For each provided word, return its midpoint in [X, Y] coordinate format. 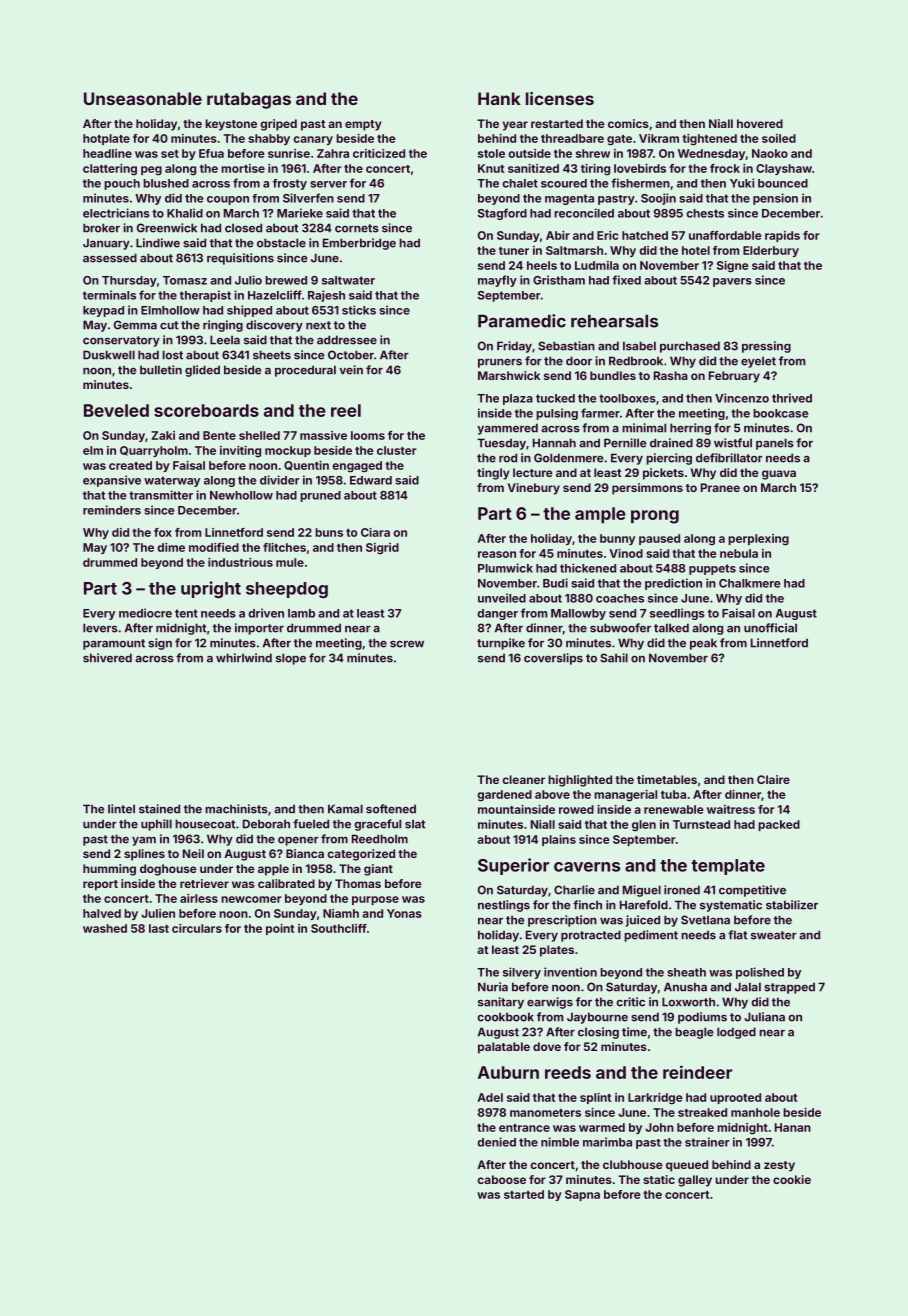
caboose [501, 1179]
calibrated [286, 883]
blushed [166, 183]
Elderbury [771, 251]
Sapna [582, 1195]
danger [497, 614]
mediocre [145, 613]
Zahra [333, 153]
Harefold [644, 905]
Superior [513, 866]
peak [703, 644]
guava [779, 475]
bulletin [161, 370]
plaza [518, 399]
